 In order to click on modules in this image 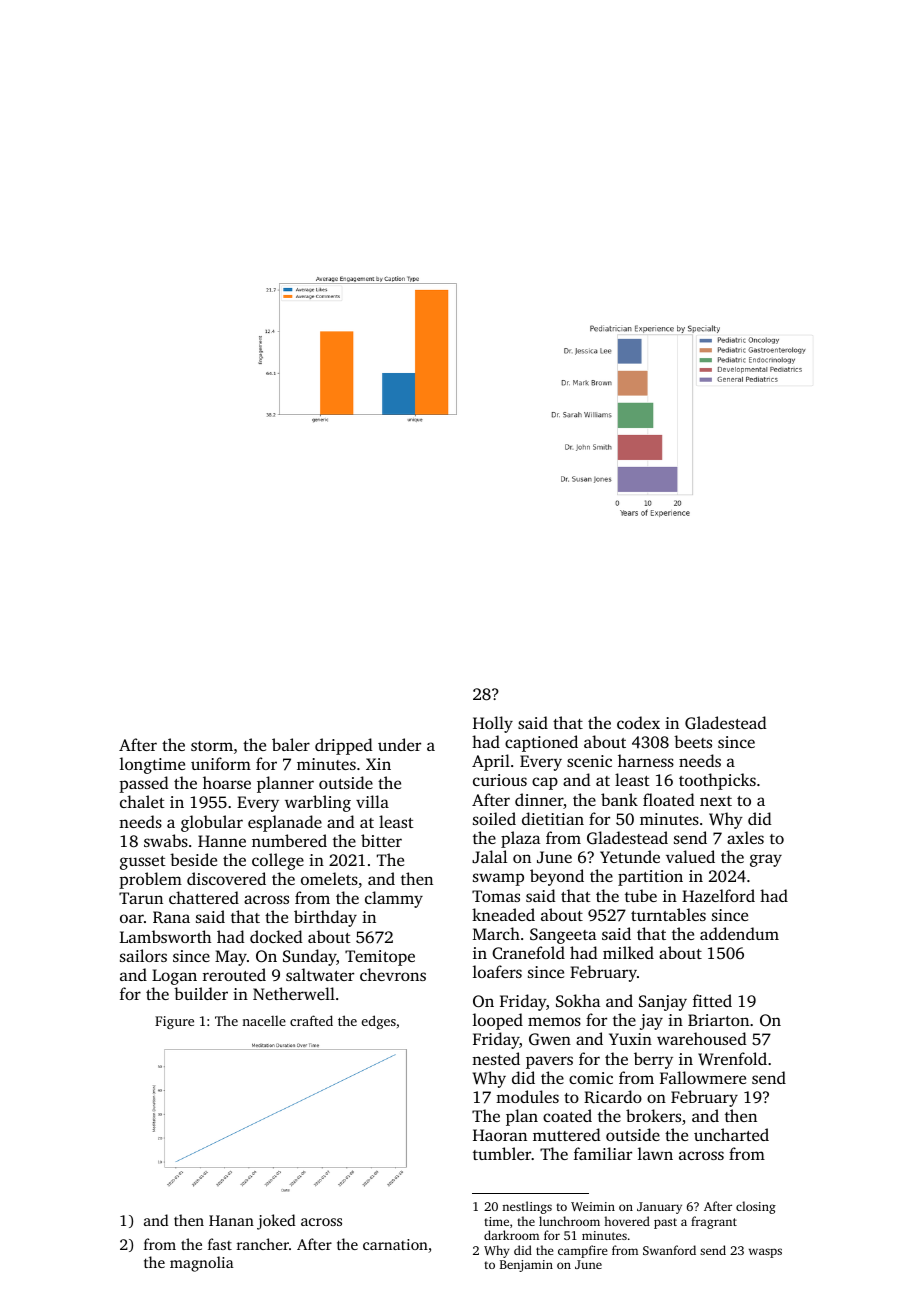, I will do `click(527, 1096)`.
